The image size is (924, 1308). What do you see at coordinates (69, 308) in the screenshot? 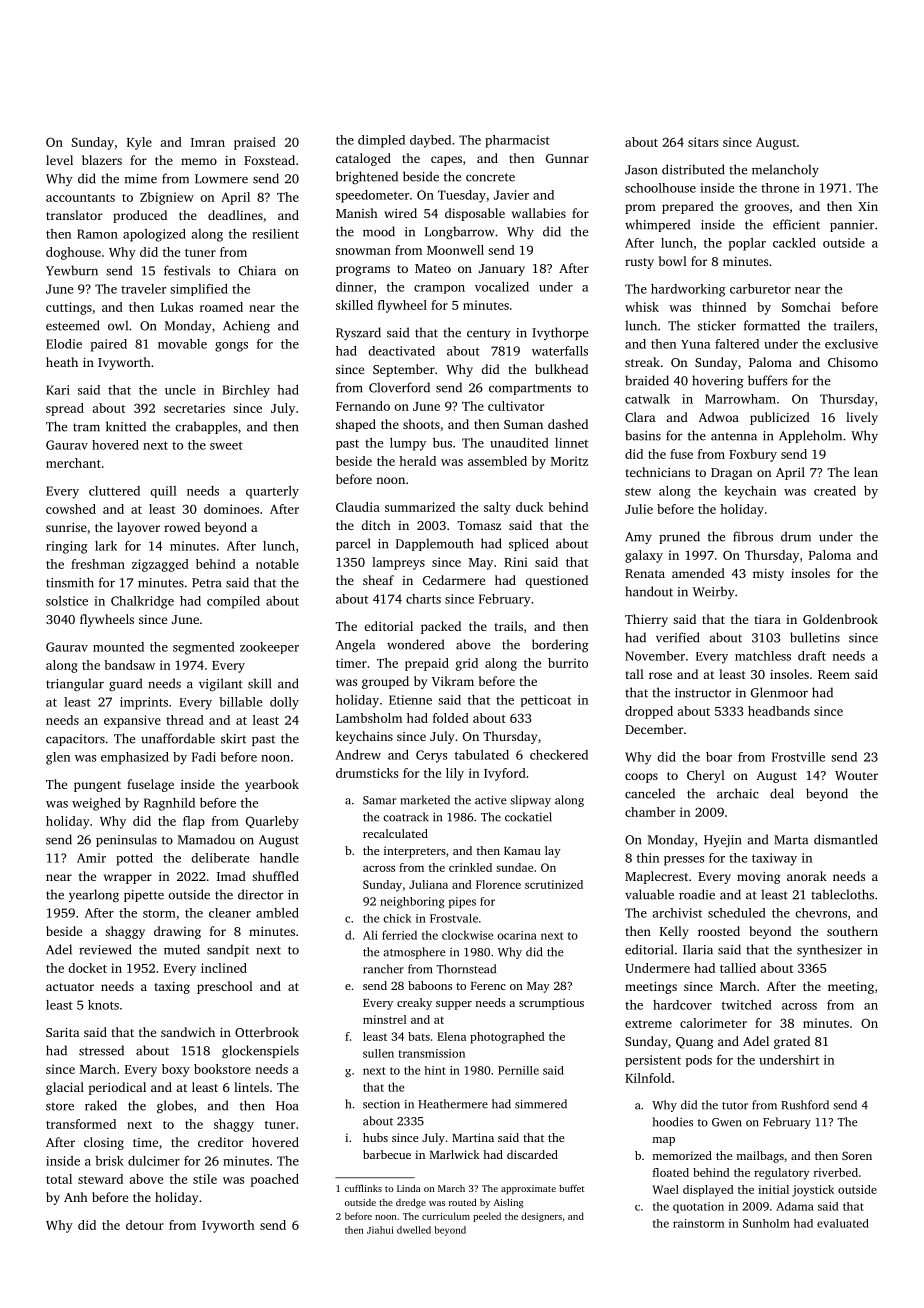
I see `cuttings` at bounding box center [69, 308].
